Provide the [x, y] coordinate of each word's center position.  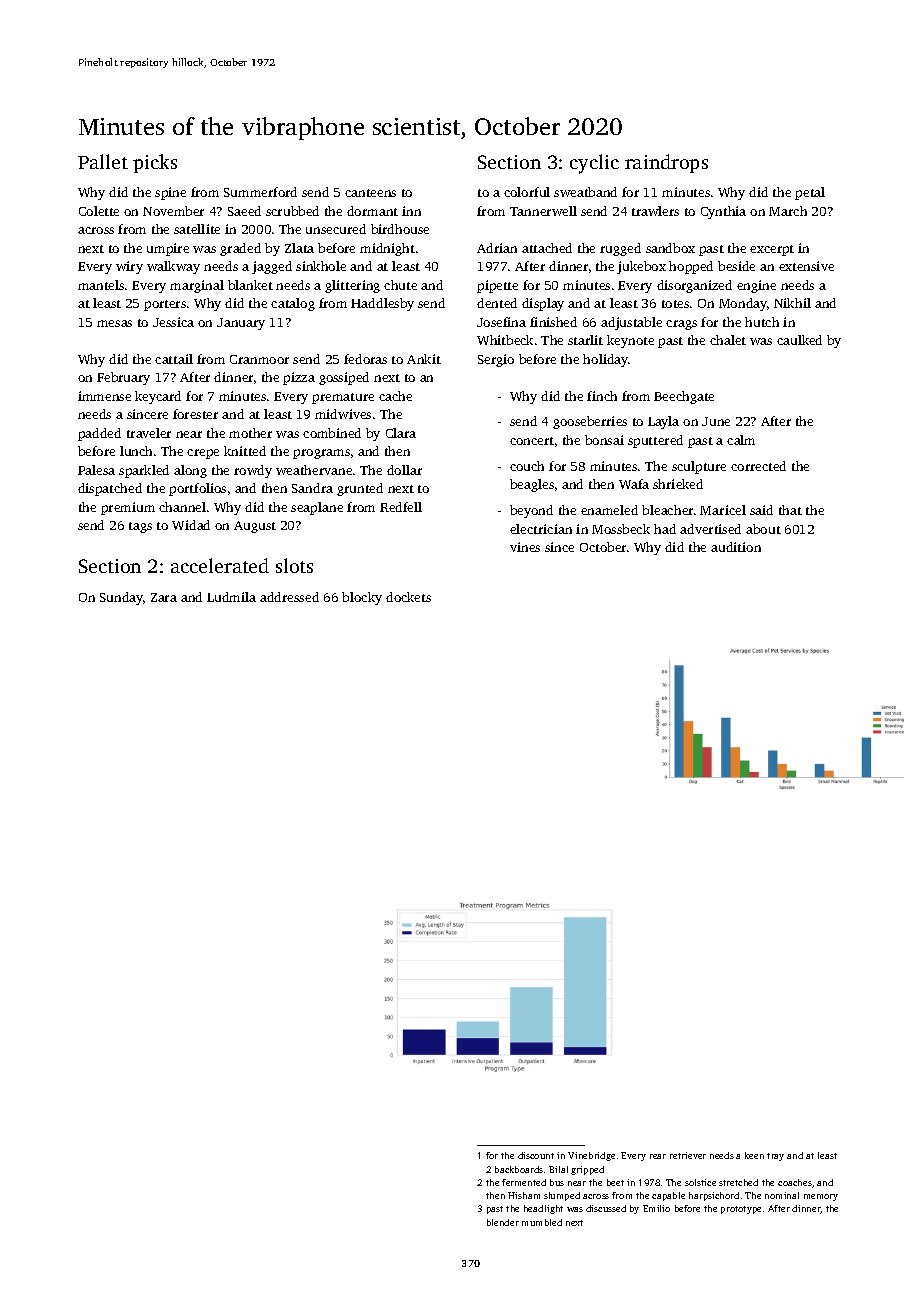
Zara [164, 597]
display [543, 304]
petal [810, 193]
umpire [168, 249]
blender [503, 1222]
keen [754, 1155]
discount [536, 1155]
